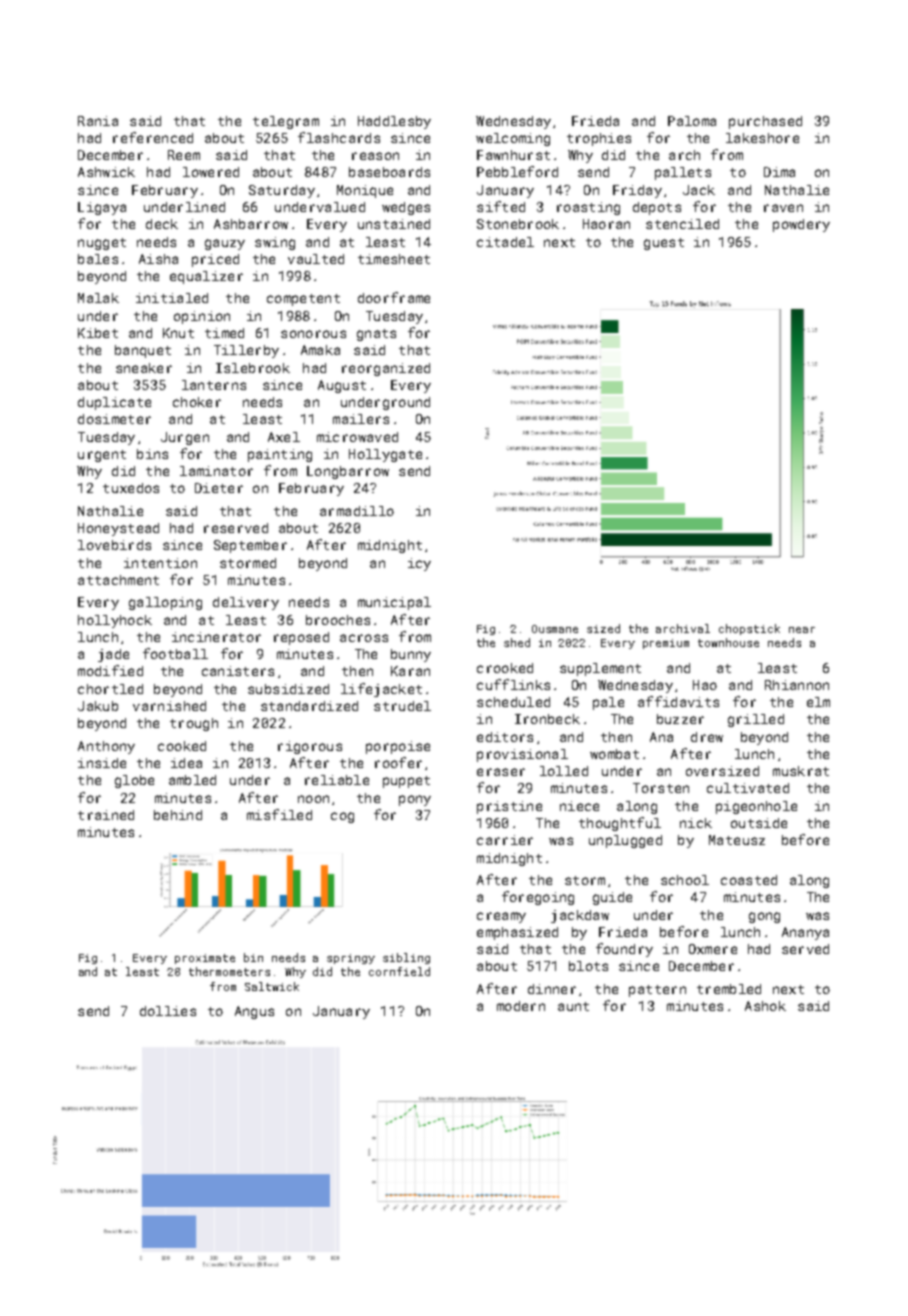 The width and height of the document is (908, 1316). I want to click on dinner, so click(552, 989).
